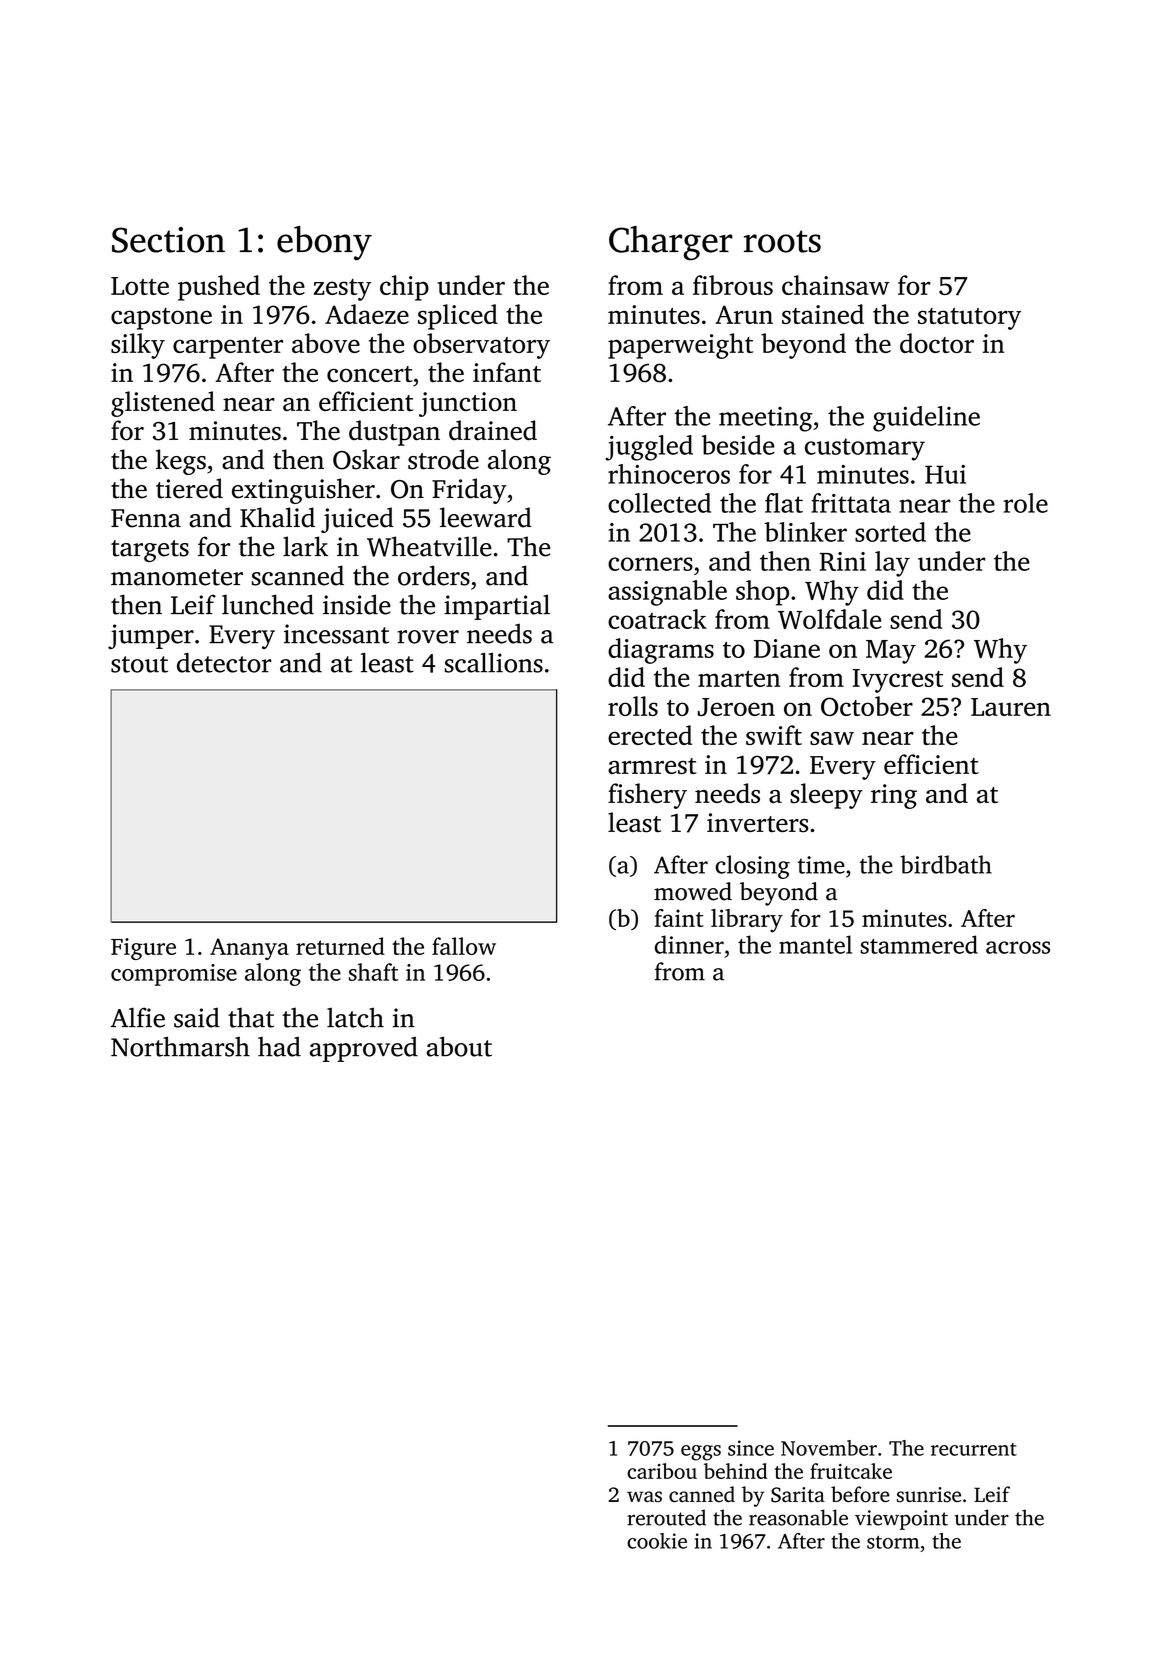 Image resolution: width=1165 pixels, height=1654 pixels. What do you see at coordinates (946, 864) in the screenshot?
I see `birdbath` at bounding box center [946, 864].
